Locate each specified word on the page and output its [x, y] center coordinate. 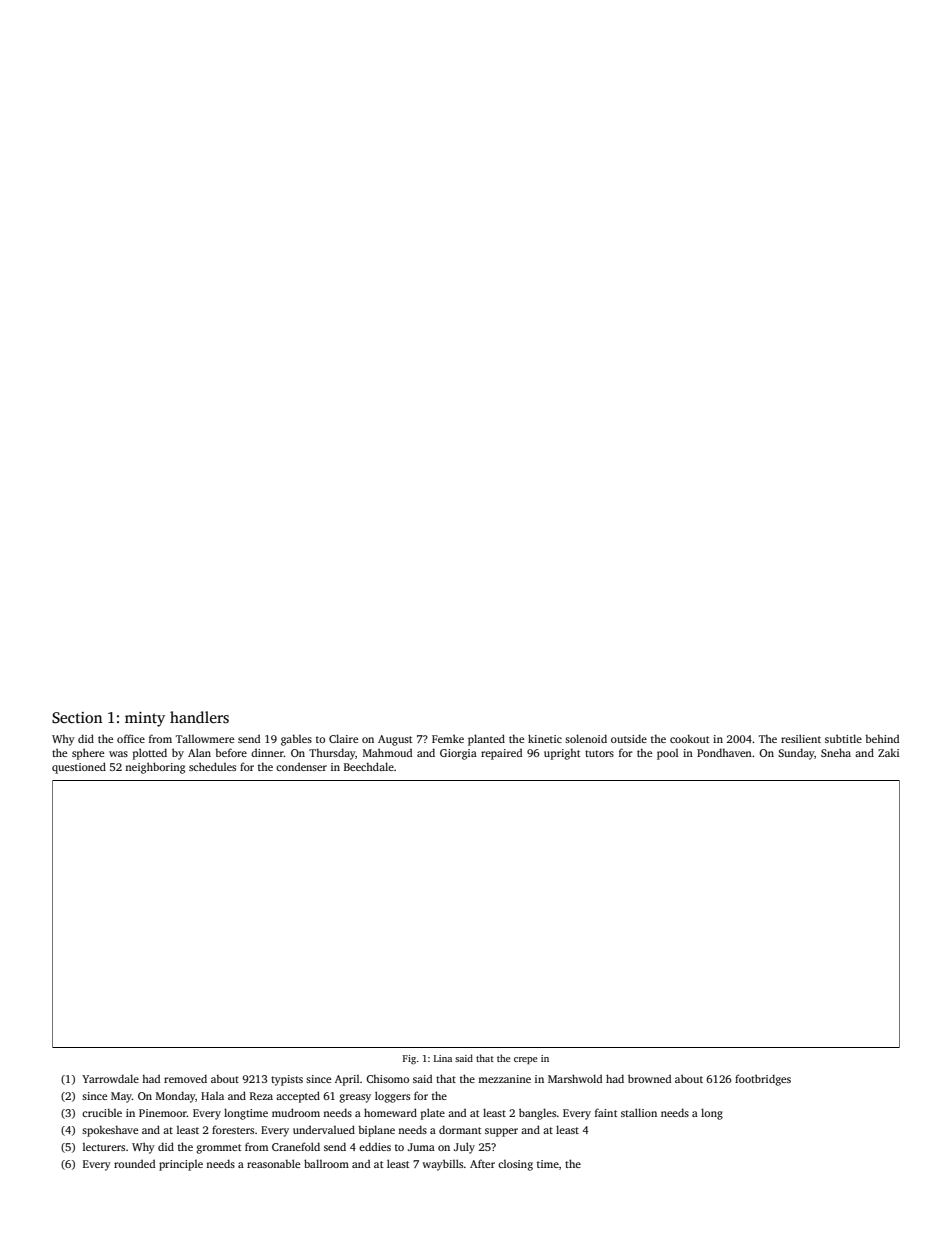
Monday [175, 1097]
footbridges [763, 1080]
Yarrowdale [110, 1078]
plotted [150, 754]
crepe [526, 1060]
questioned [79, 768]
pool [667, 754]
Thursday [332, 754]
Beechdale [369, 766]
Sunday [796, 754]
